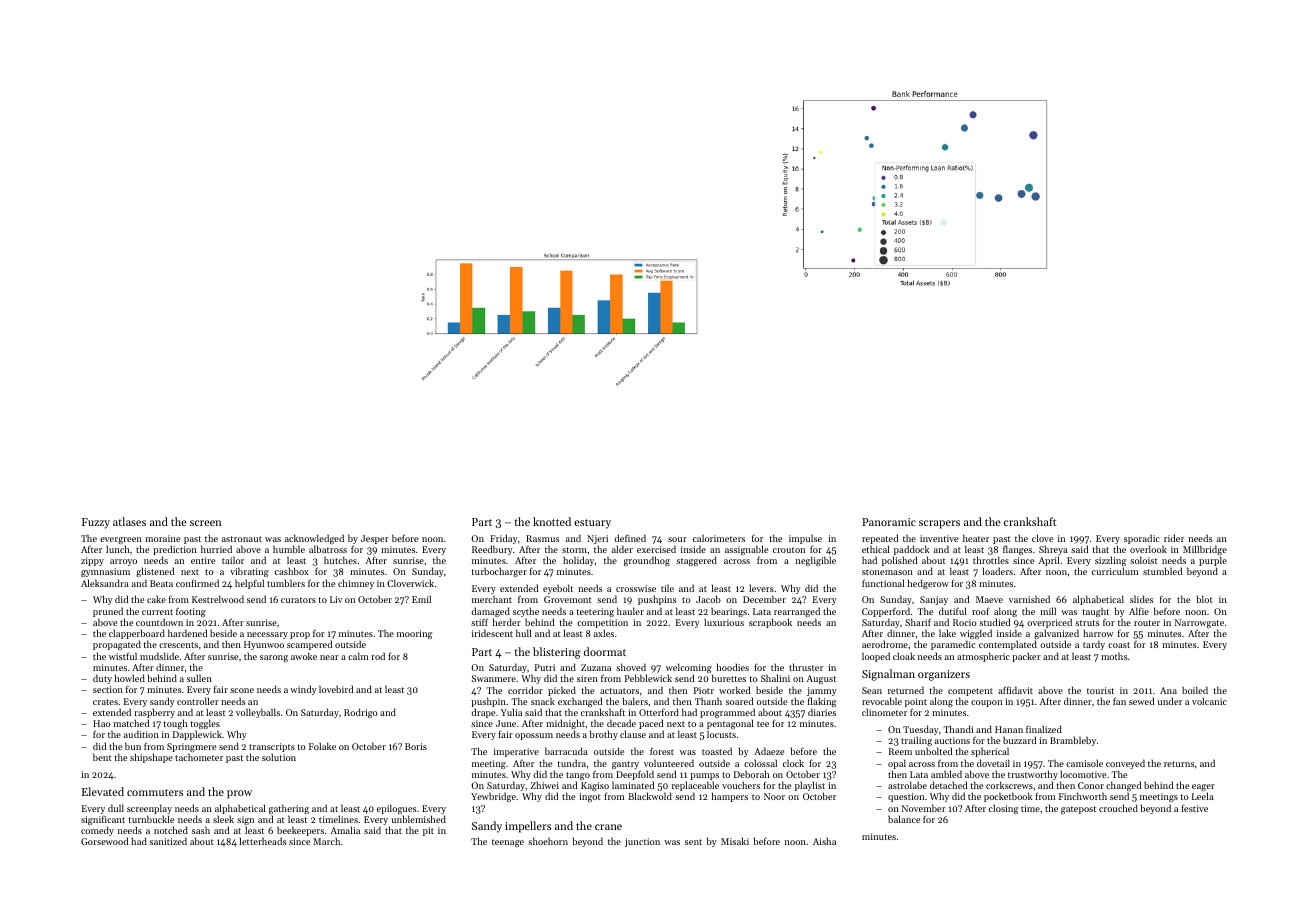 The image size is (1308, 924). Describe the element at coordinates (92, 561) in the image. I see `zippy` at that location.
